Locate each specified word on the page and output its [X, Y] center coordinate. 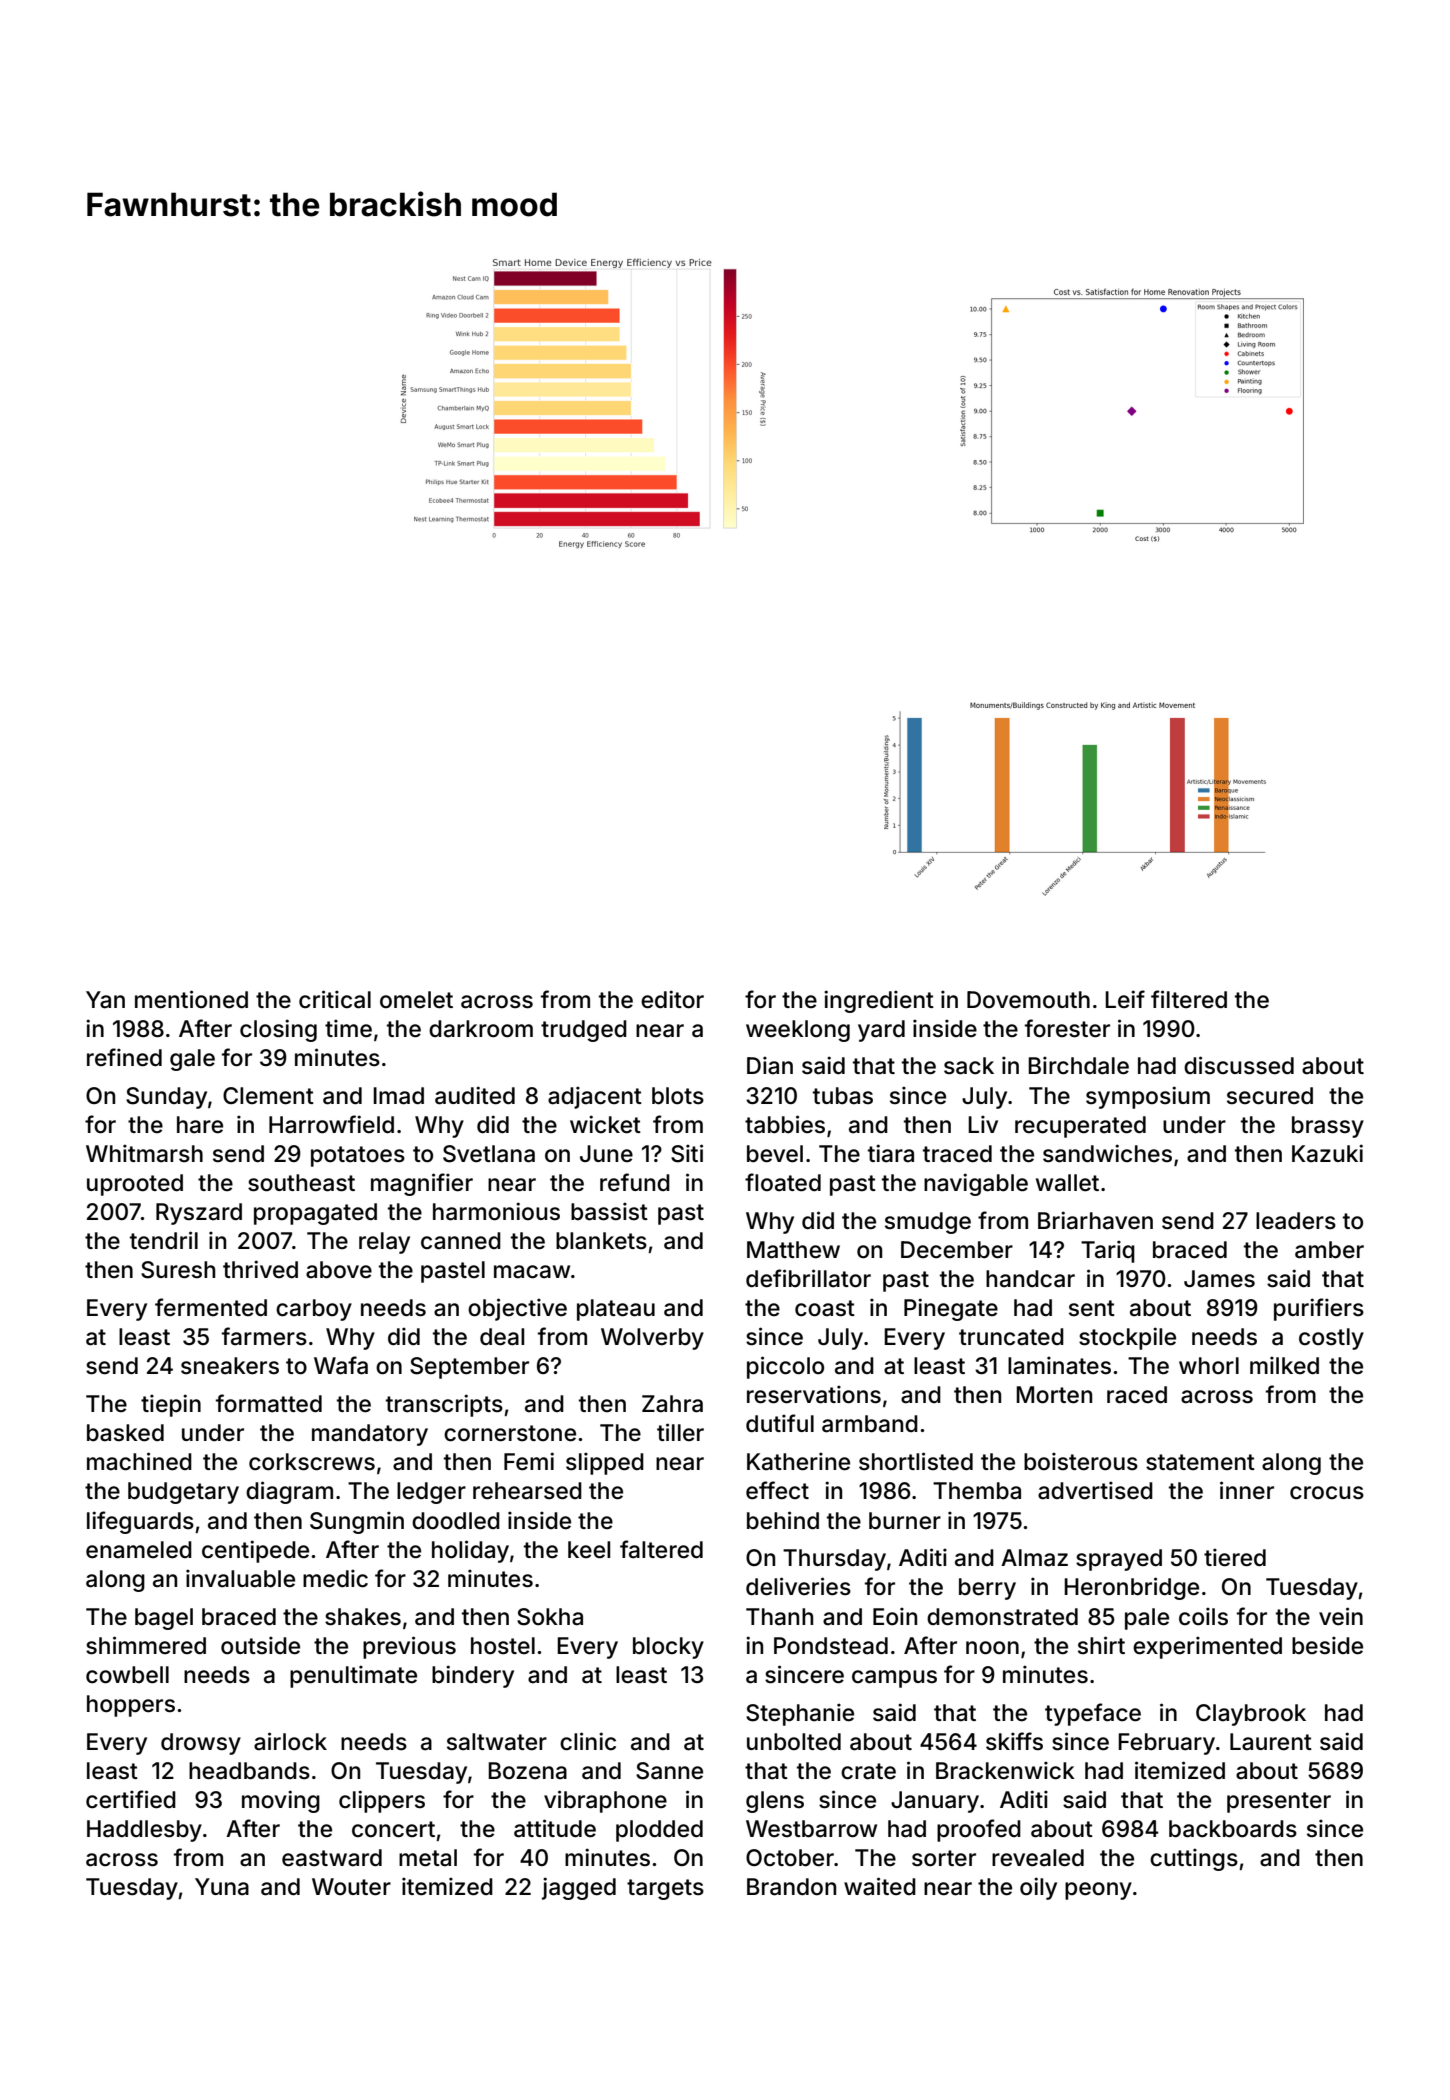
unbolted [794, 1742]
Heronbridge [1131, 1588]
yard [881, 1031]
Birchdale [1078, 1065]
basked [125, 1433]
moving [281, 1801]
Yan [105, 1000]
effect [777, 1490]
